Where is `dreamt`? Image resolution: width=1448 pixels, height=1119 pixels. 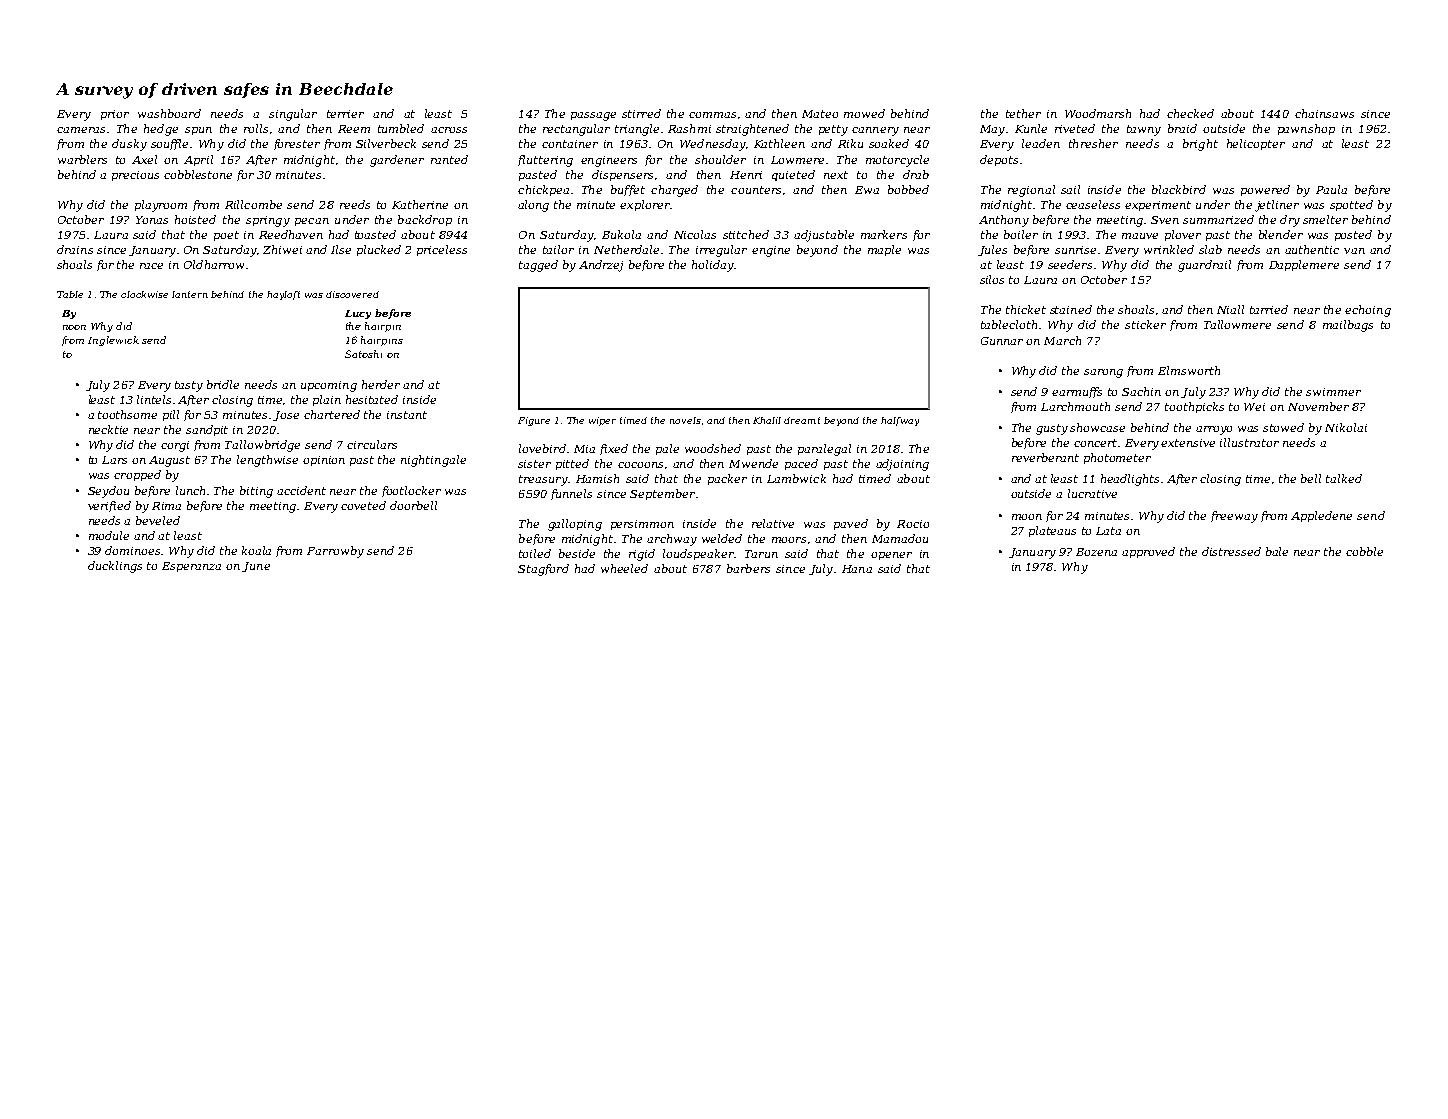 dreamt is located at coordinates (802, 420).
